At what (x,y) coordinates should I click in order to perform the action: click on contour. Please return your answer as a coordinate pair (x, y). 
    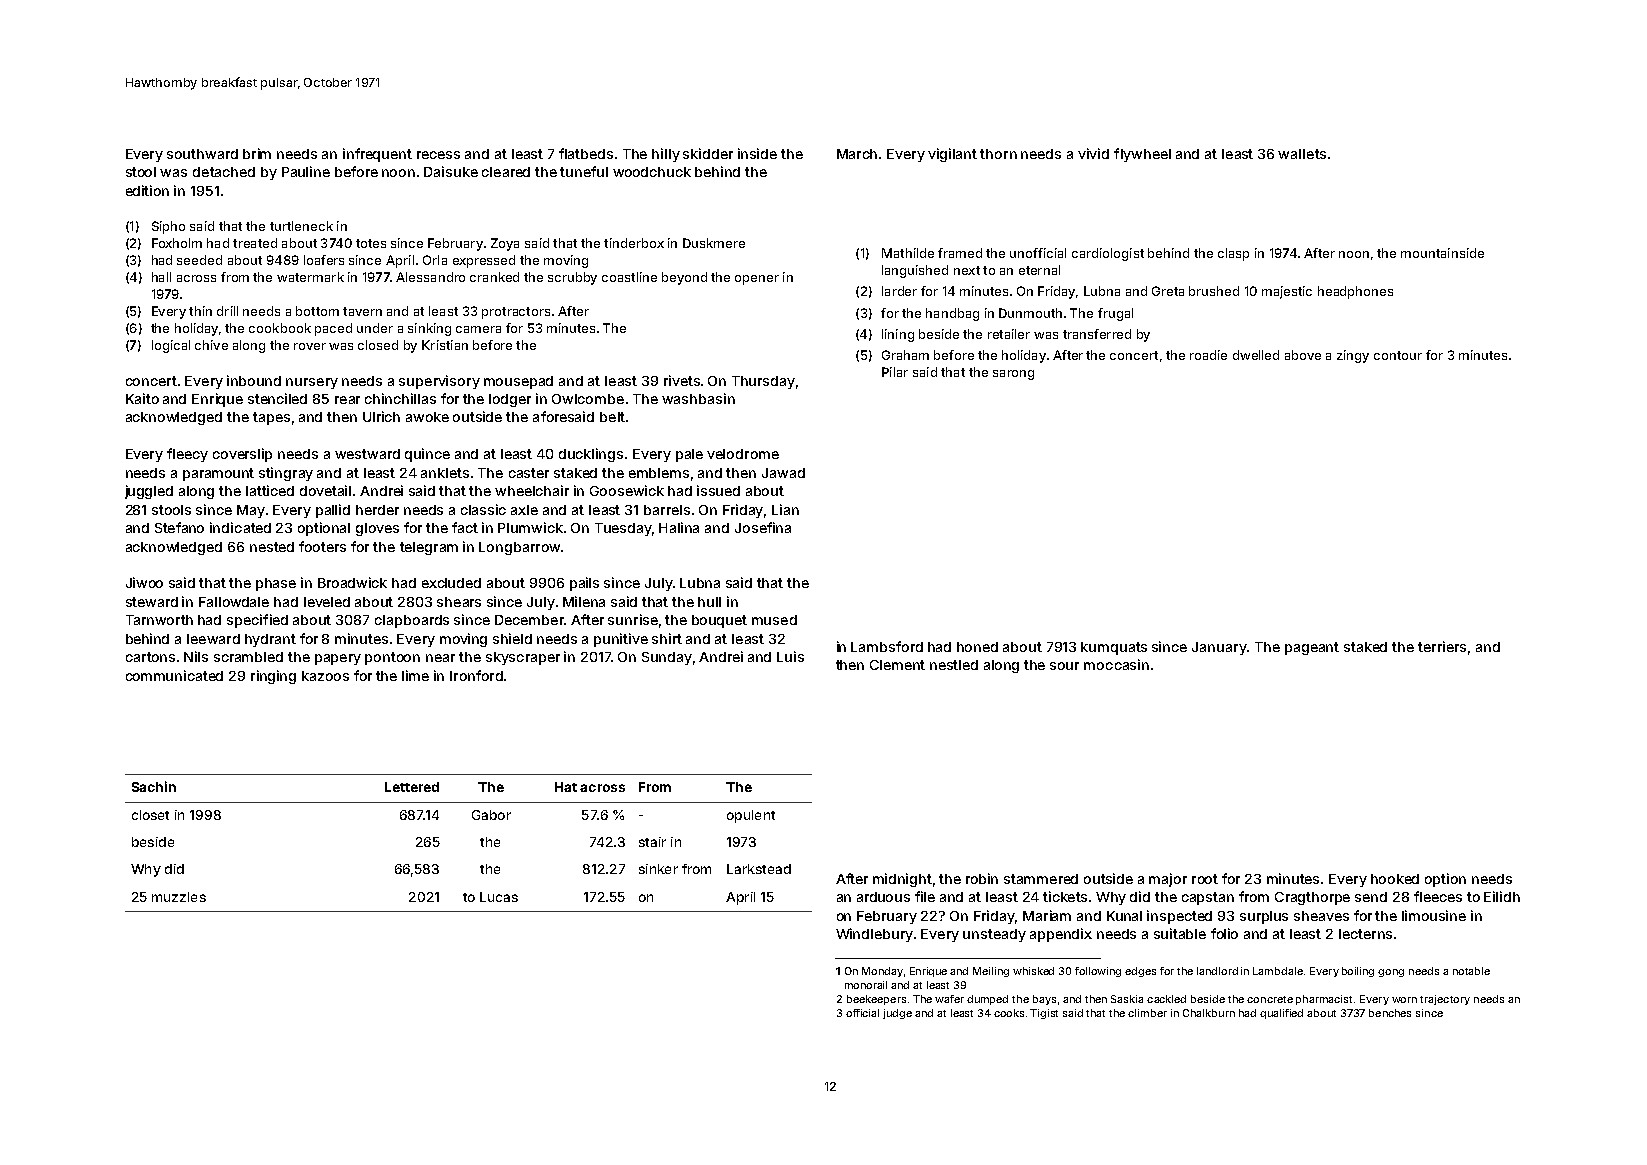
    Looking at the image, I should click on (1398, 355).
